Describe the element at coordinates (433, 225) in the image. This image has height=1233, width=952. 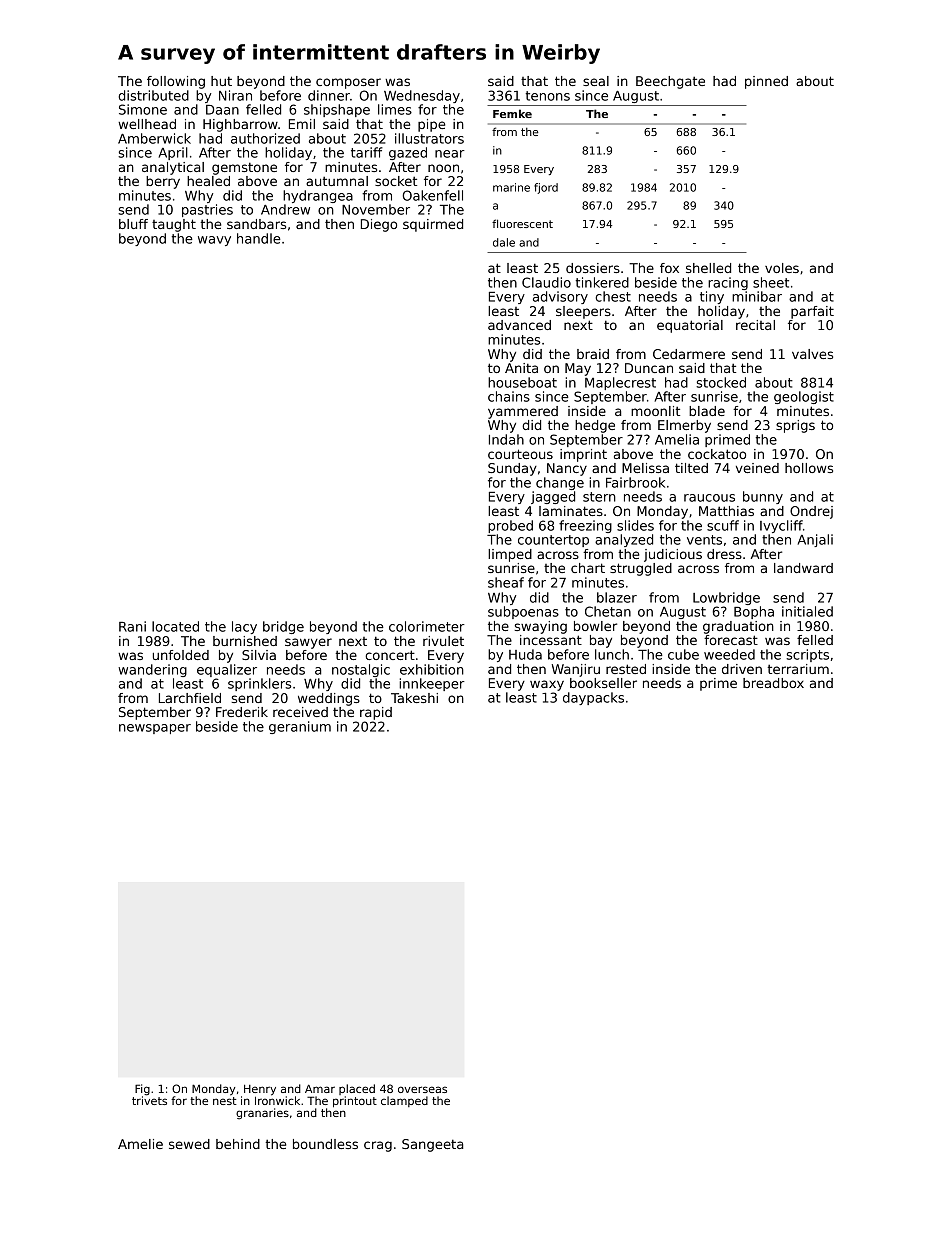
I see `squirmed` at that location.
